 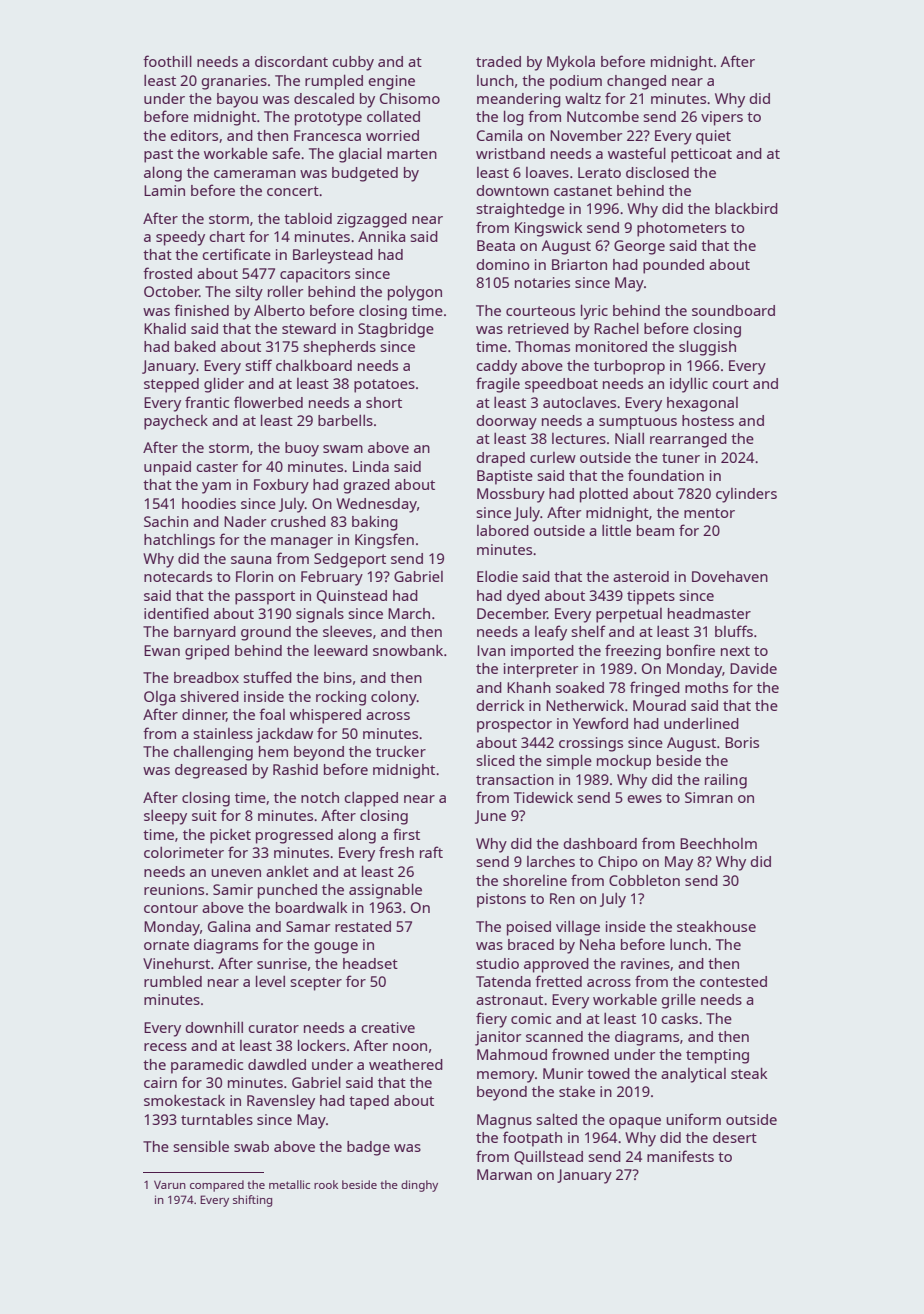 What do you see at coordinates (496, 245) in the image?
I see `Beata` at bounding box center [496, 245].
